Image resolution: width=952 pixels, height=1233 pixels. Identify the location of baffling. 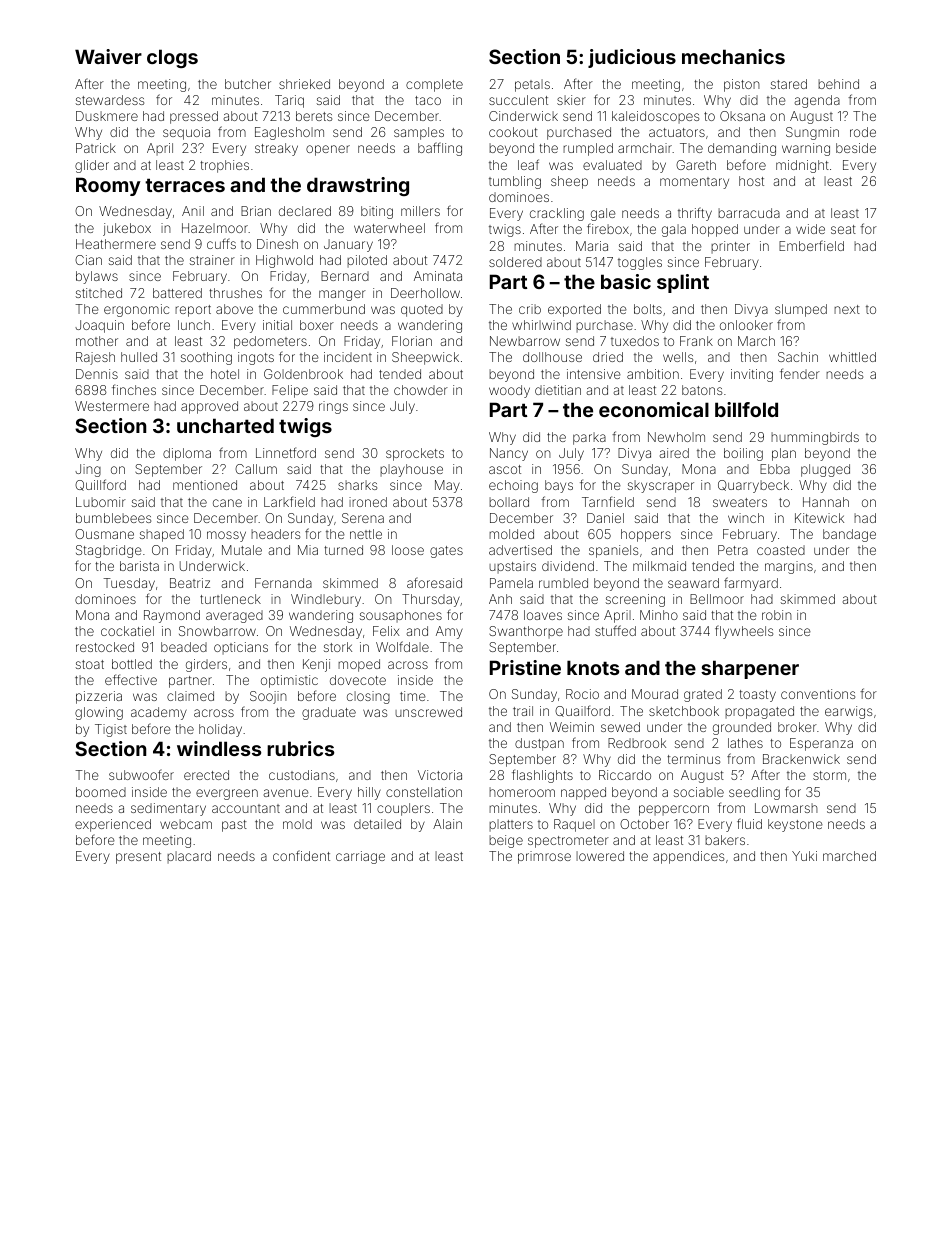
(440, 149).
